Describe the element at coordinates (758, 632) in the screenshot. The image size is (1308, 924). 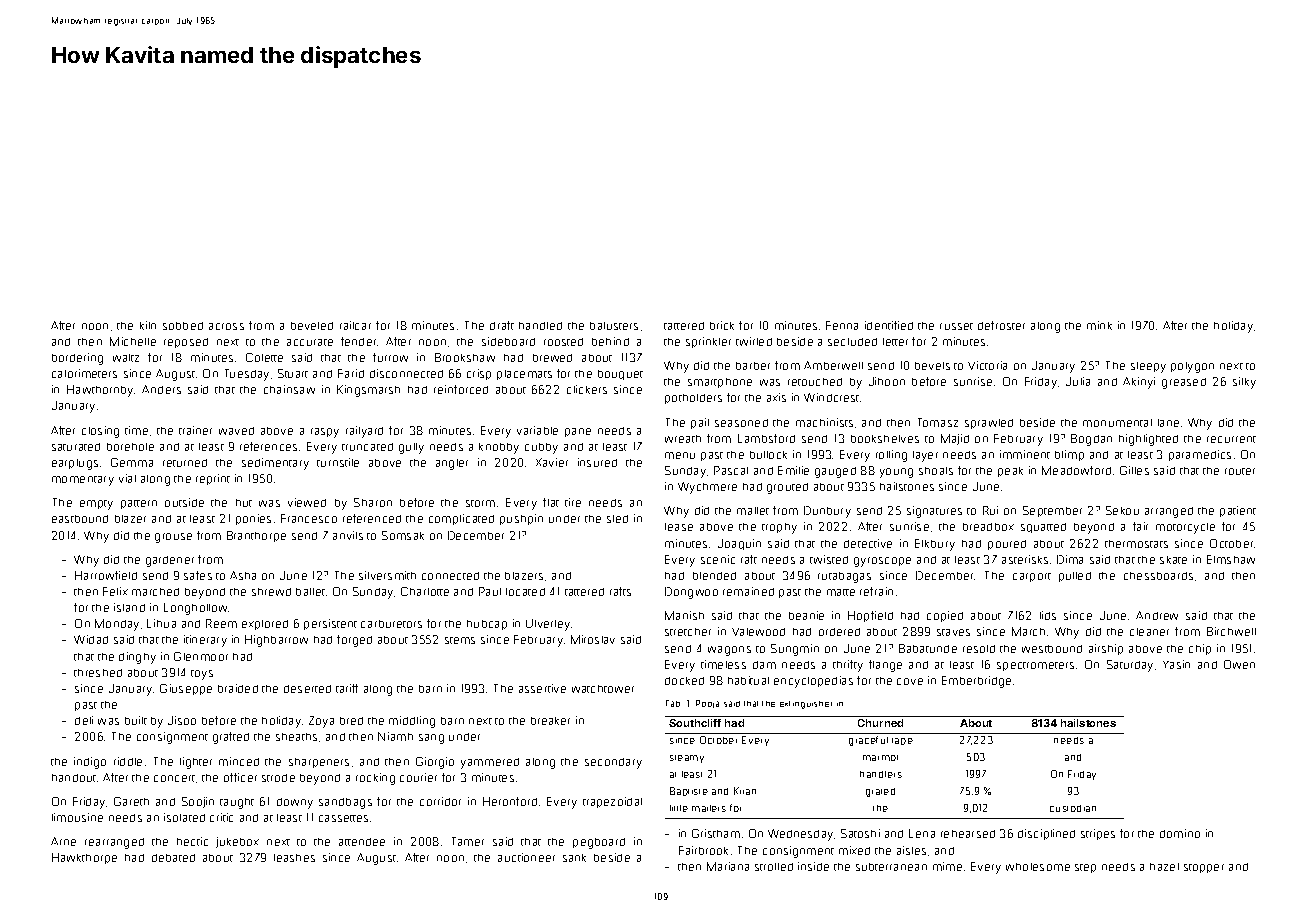
I see `Valewood` at that location.
